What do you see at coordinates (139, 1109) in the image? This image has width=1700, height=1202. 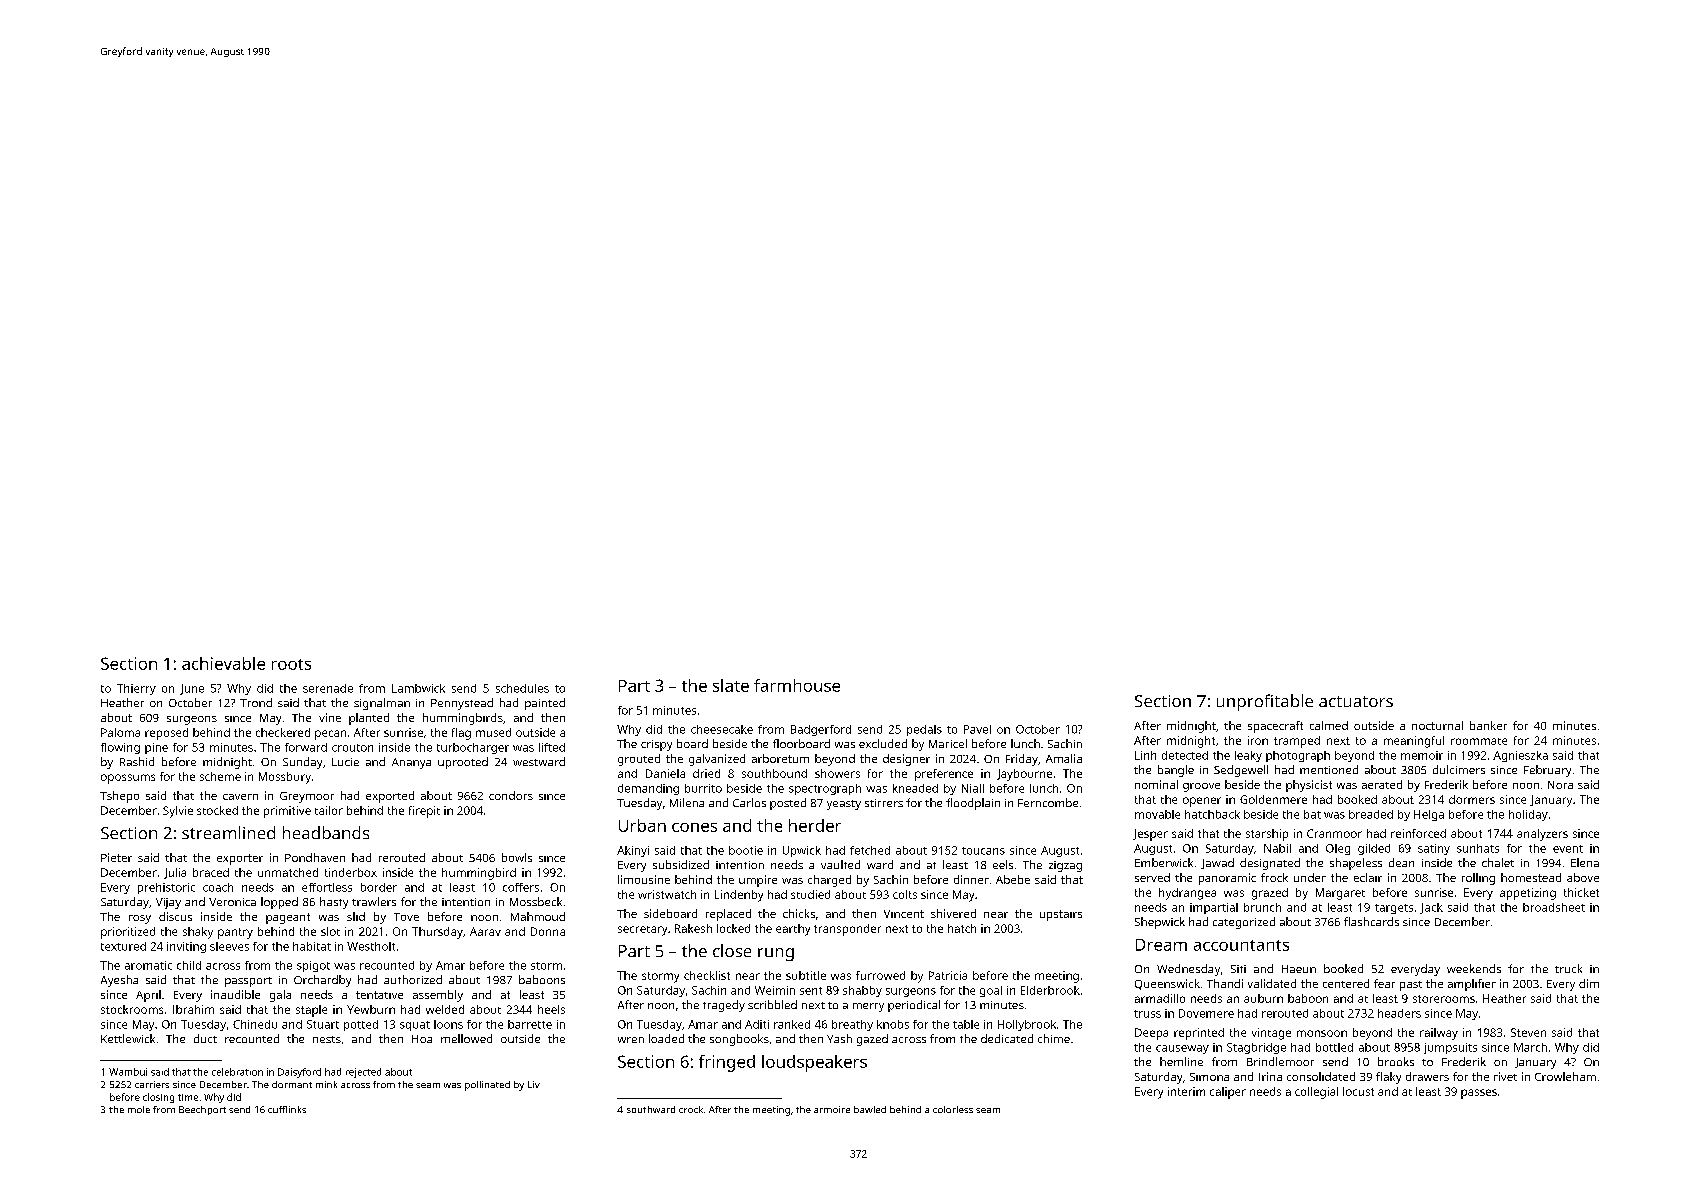 I see `mole` at bounding box center [139, 1109].
